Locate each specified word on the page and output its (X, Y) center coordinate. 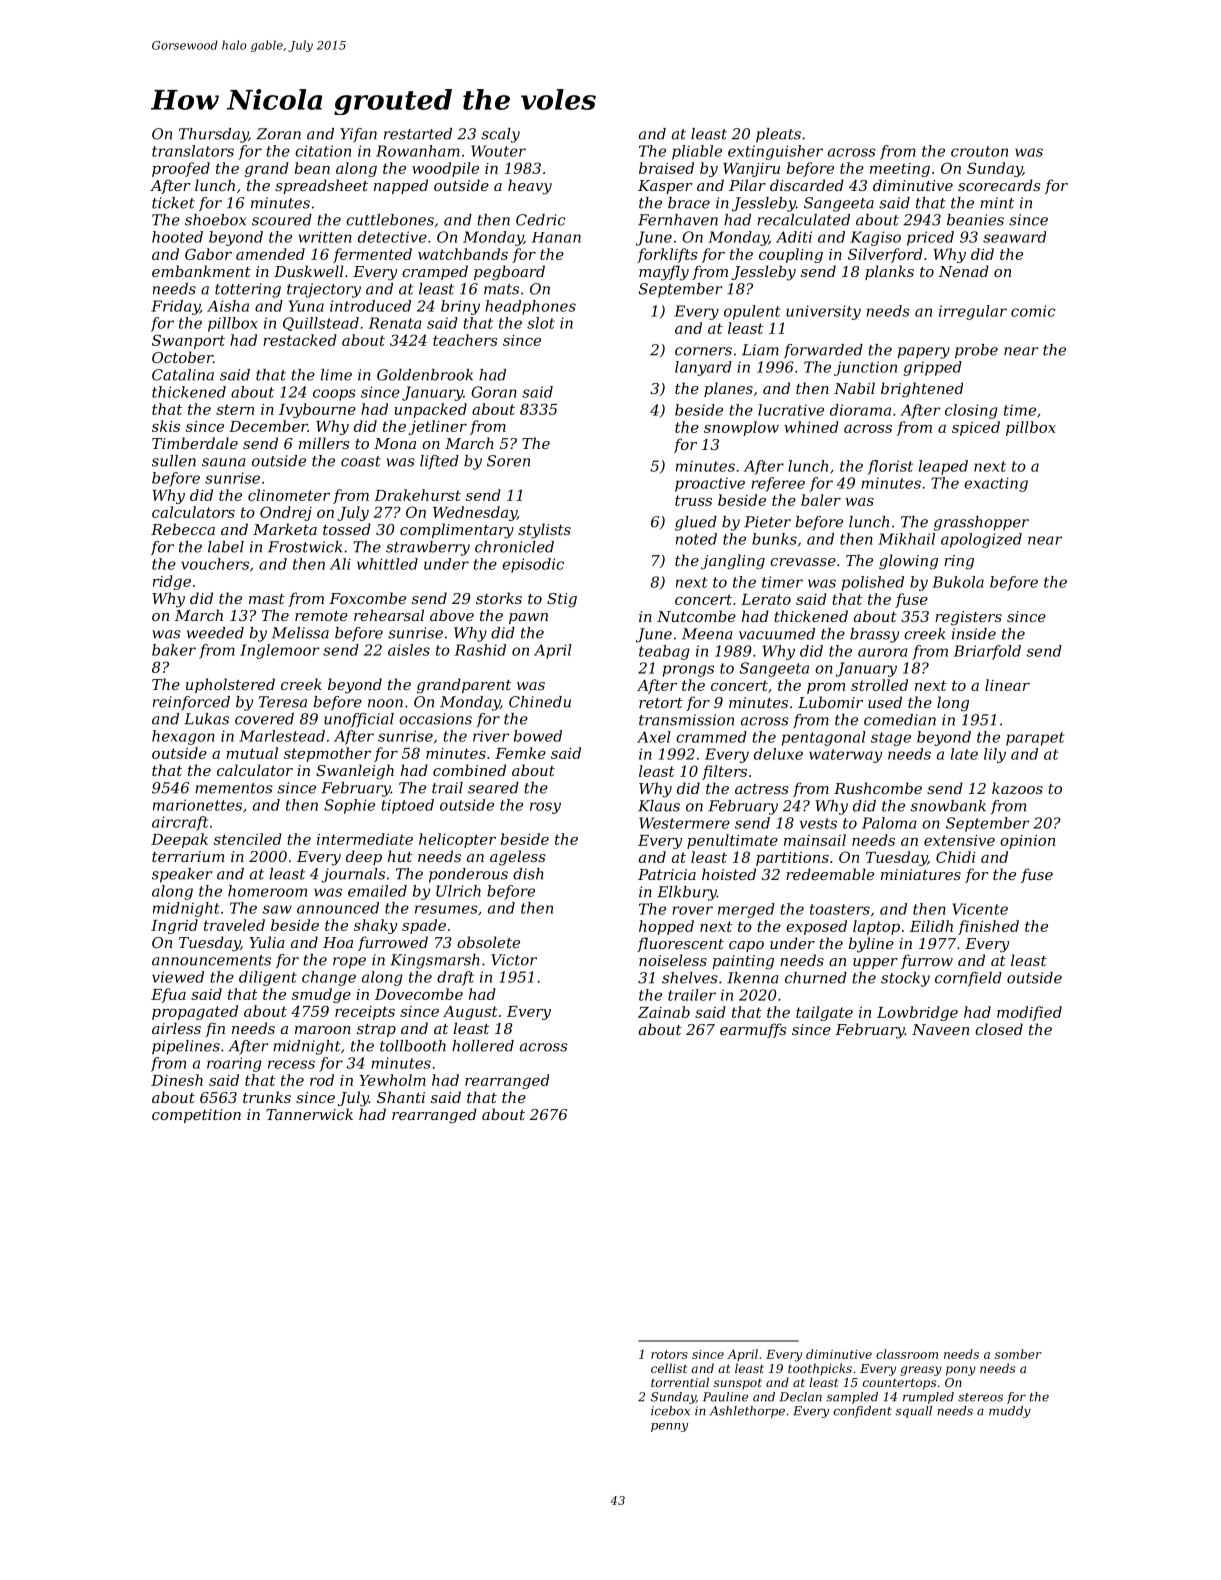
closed (999, 1029)
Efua (168, 995)
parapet (1035, 739)
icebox (670, 1411)
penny (669, 1427)
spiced (976, 428)
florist (890, 467)
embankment (201, 271)
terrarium (188, 856)
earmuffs (753, 1030)
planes (728, 389)
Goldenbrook (425, 375)
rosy (545, 808)
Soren (508, 461)
